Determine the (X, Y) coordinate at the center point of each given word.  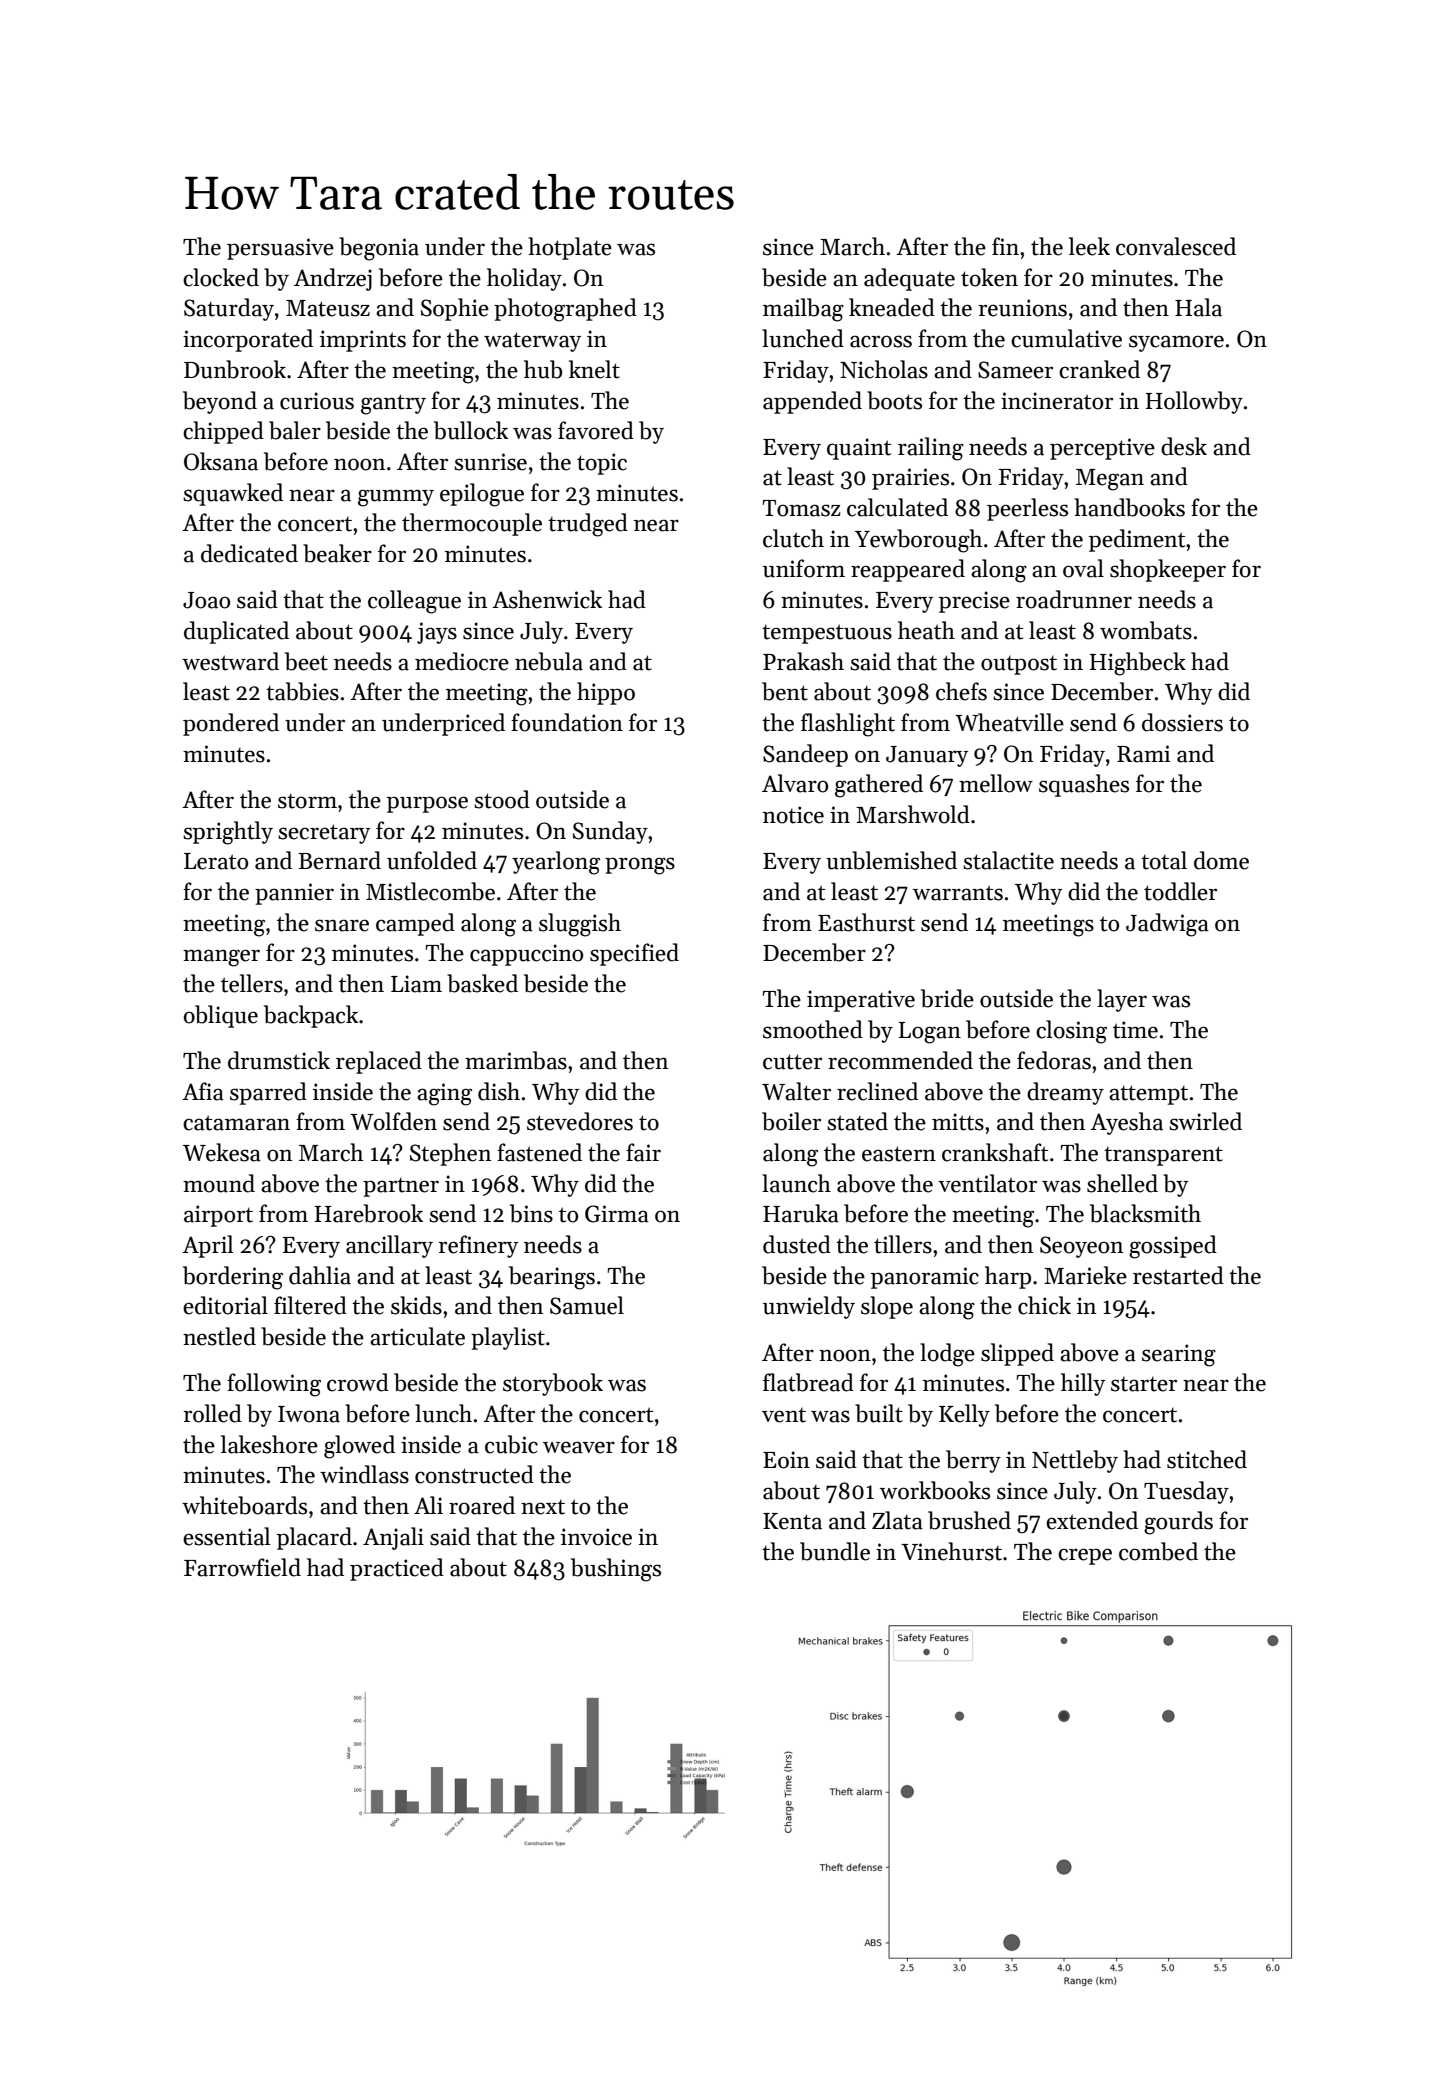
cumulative (1066, 338)
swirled (1205, 1121)
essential (226, 1536)
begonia (379, 249)
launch (796, 1183)
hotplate (570, 248)
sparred (268, 1093)
